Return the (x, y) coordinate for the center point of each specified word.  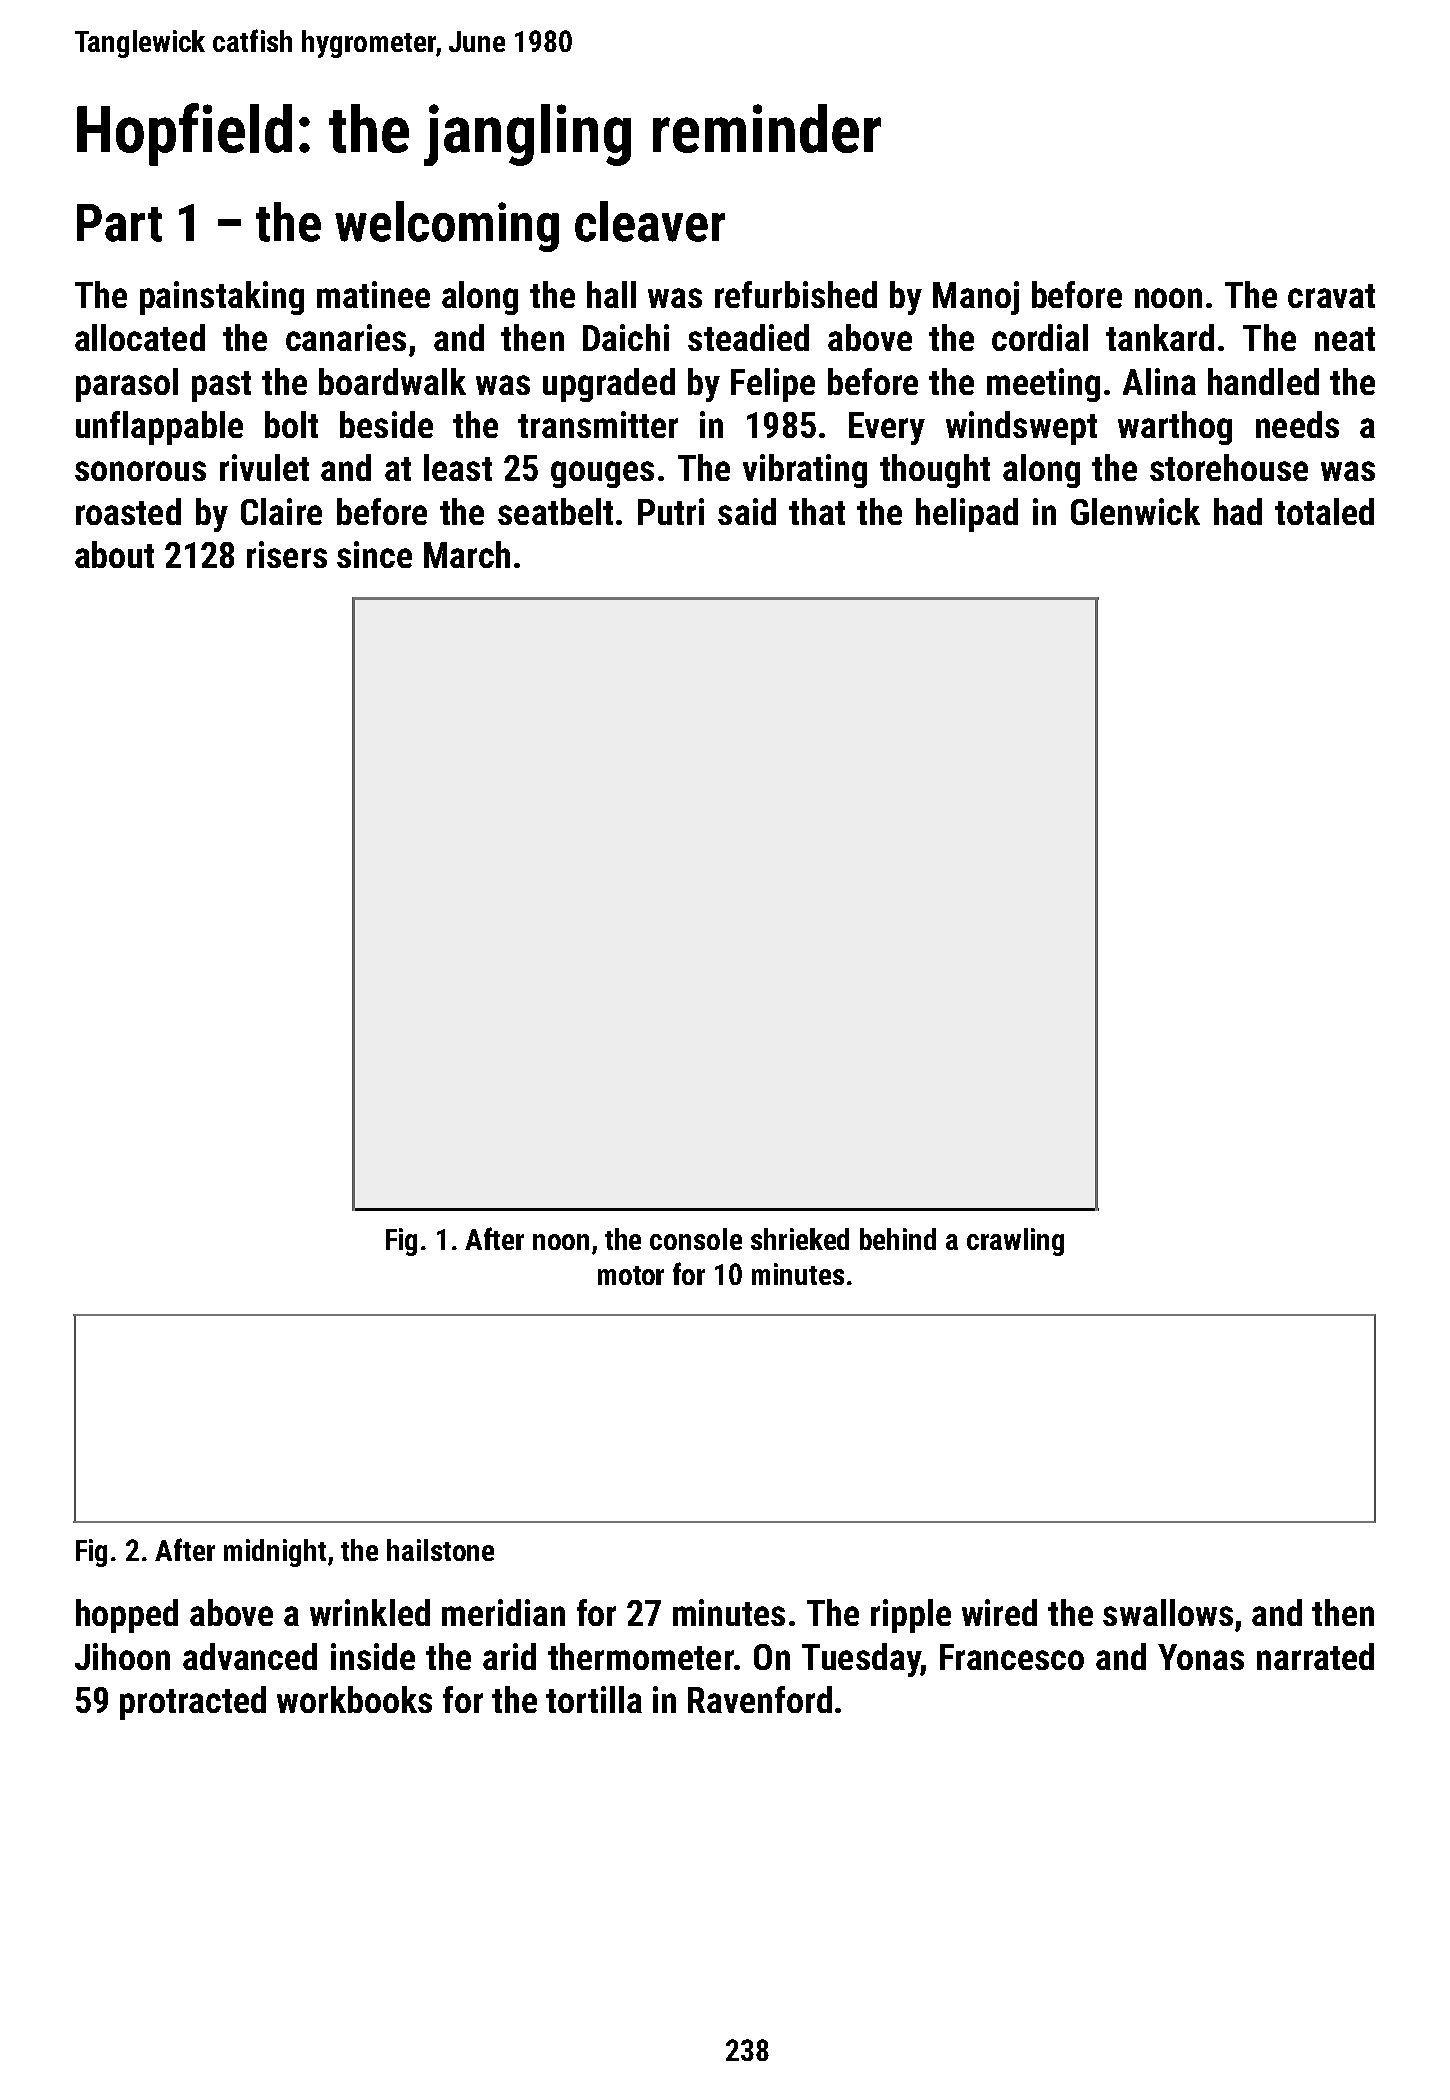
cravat (1331, 296)
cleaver (650, 221)
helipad (967, 515)
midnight (275, 1553)
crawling (1015, 1242)
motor (631, 1275)
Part (119, 223)
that (817, 511)
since (374, 554)
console (696, 1239)
